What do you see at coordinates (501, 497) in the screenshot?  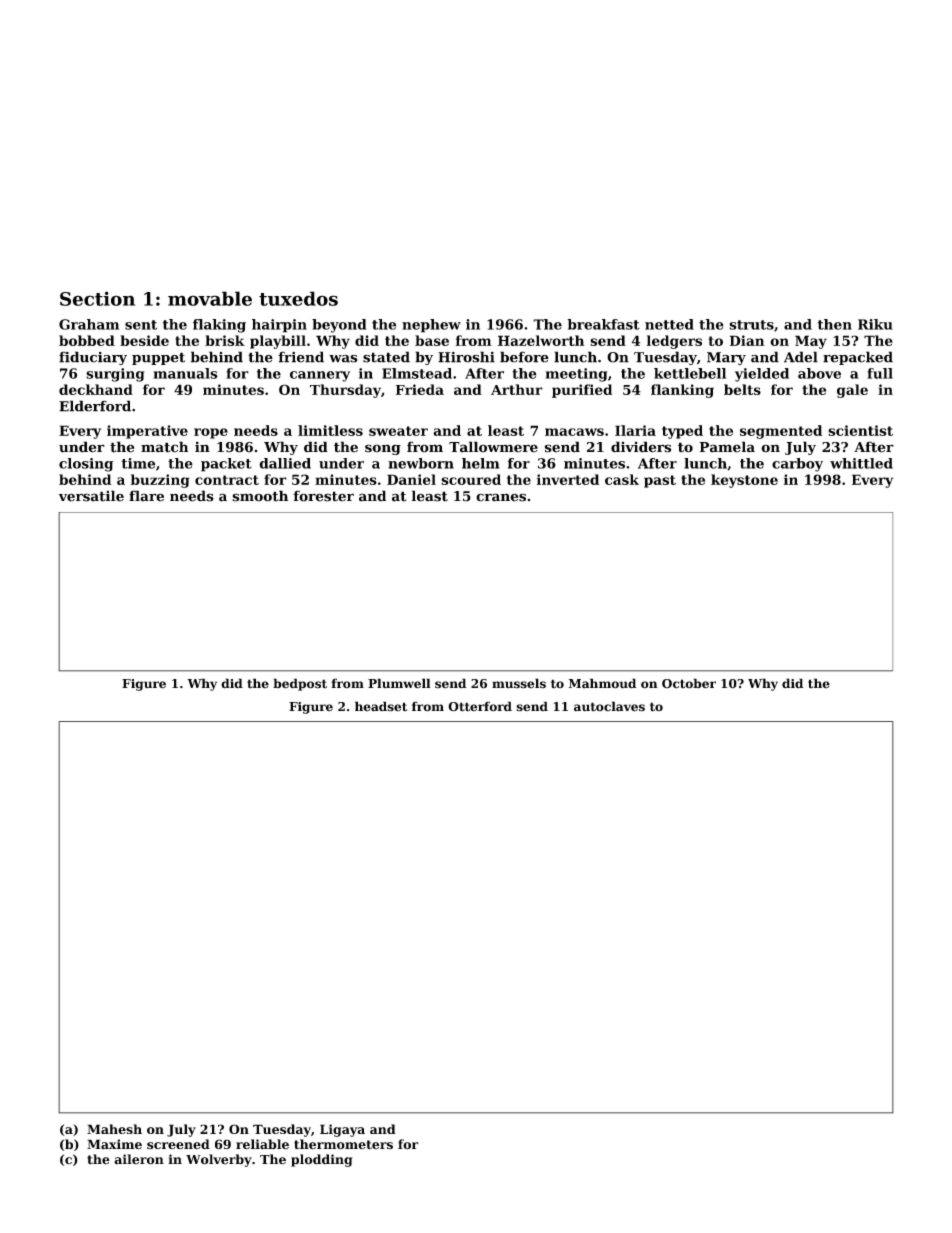 I see `cranes` at bounding box center [501, 497].
